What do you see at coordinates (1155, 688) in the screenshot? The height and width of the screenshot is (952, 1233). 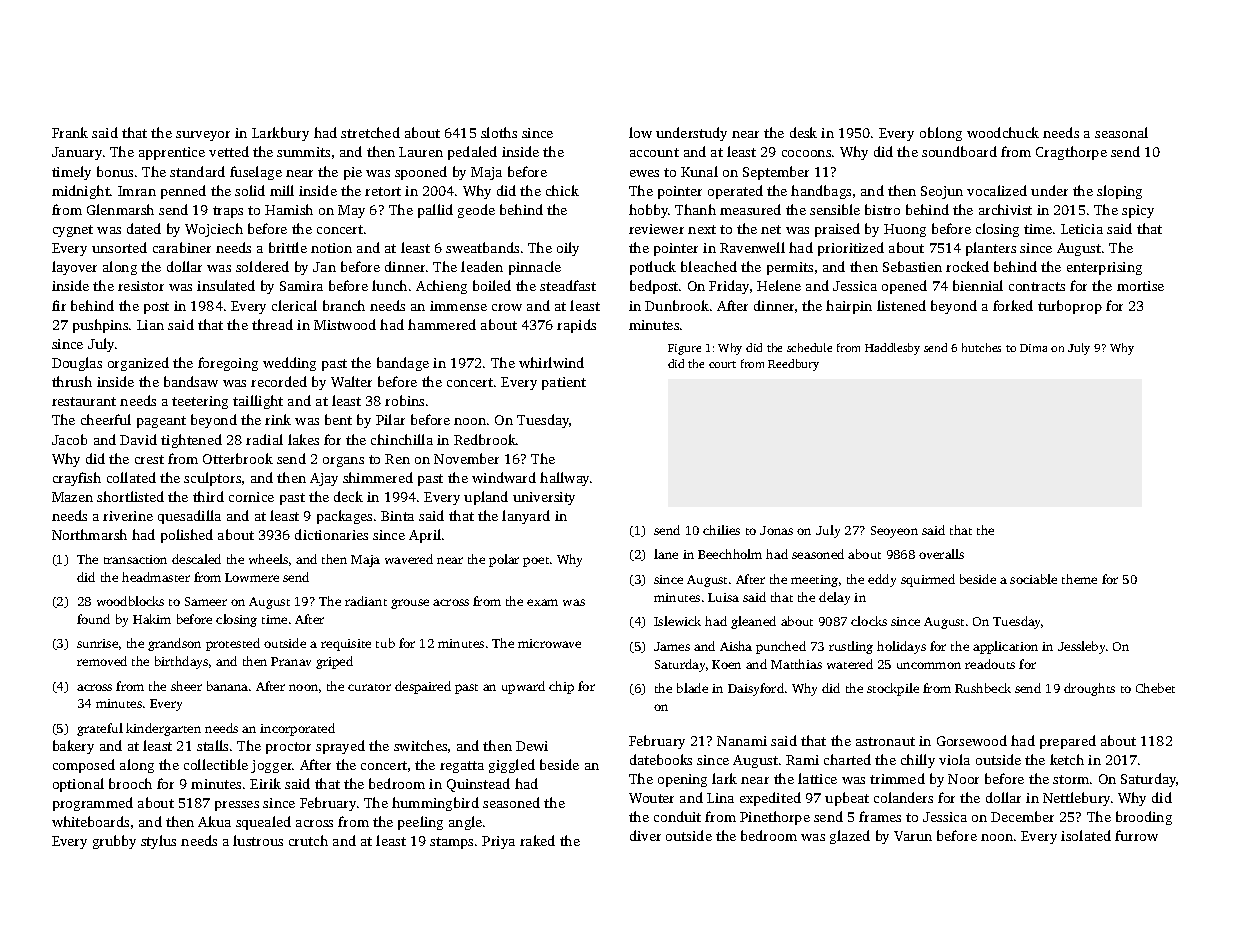 I see `Chebet` at bounding box center [1155, 688].
